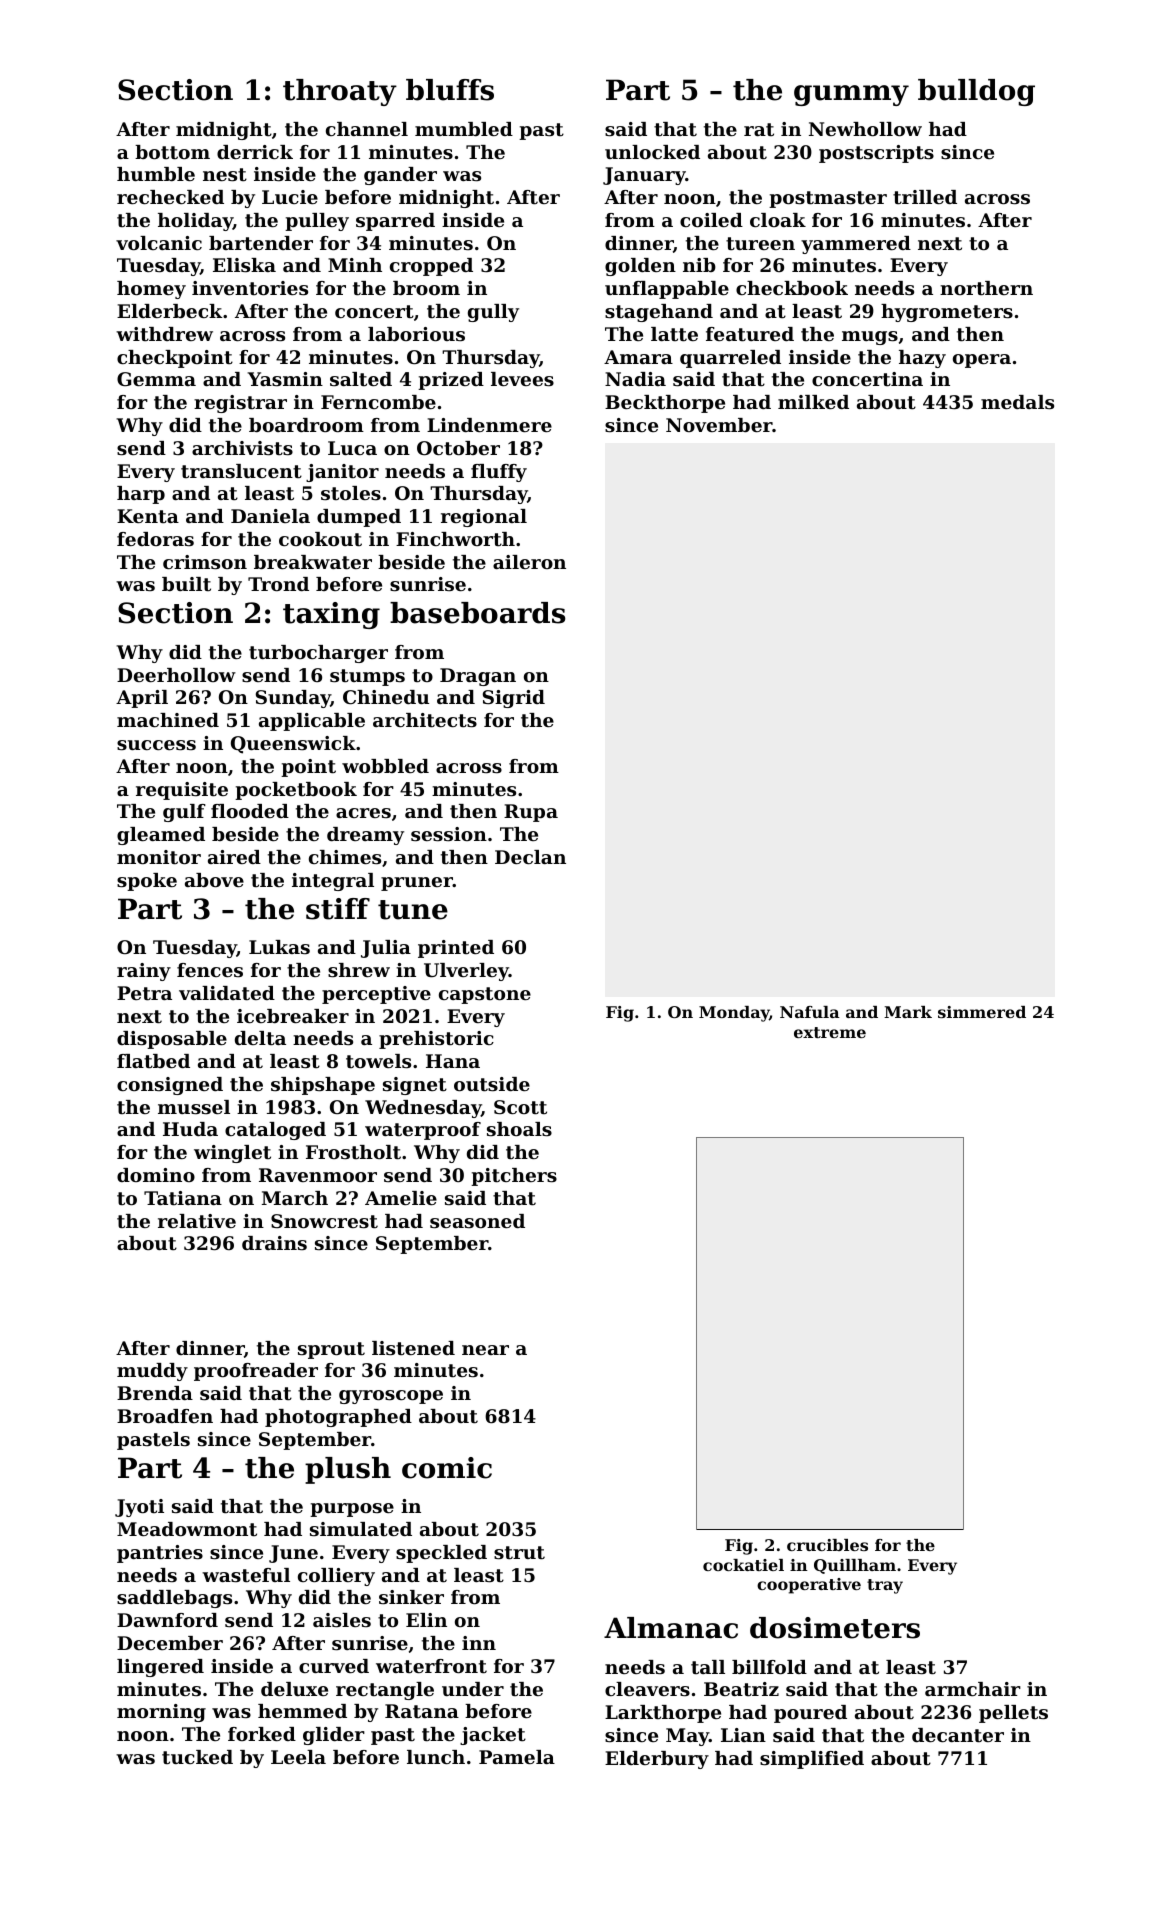 The width and height of the screenshot is (1172, 1931). What do you see at coordinates (982, 1012) in the screenshot?
I see `simmered` at bounding box center [982, 1012].
